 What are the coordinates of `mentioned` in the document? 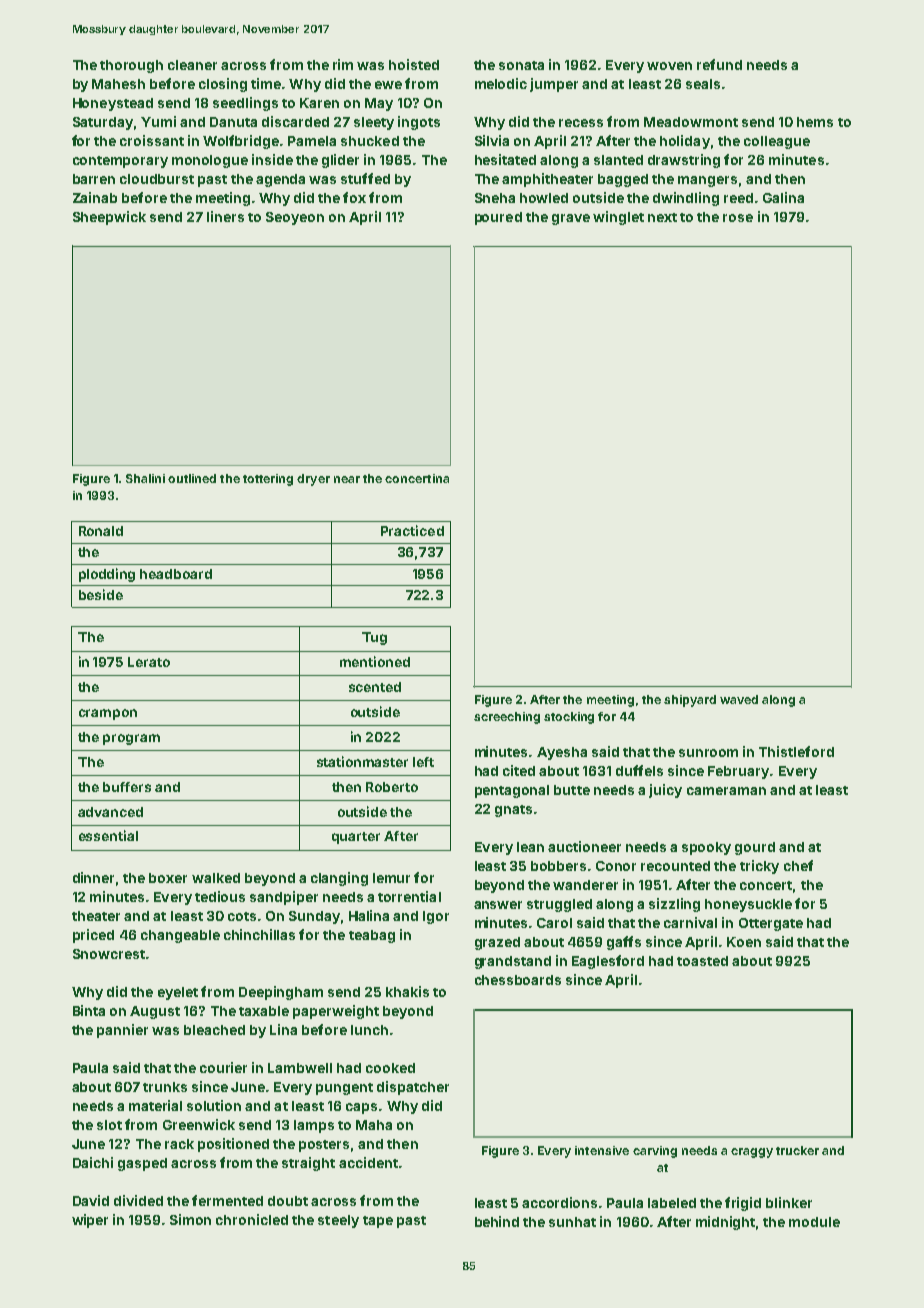 It's located at (375, 661).
